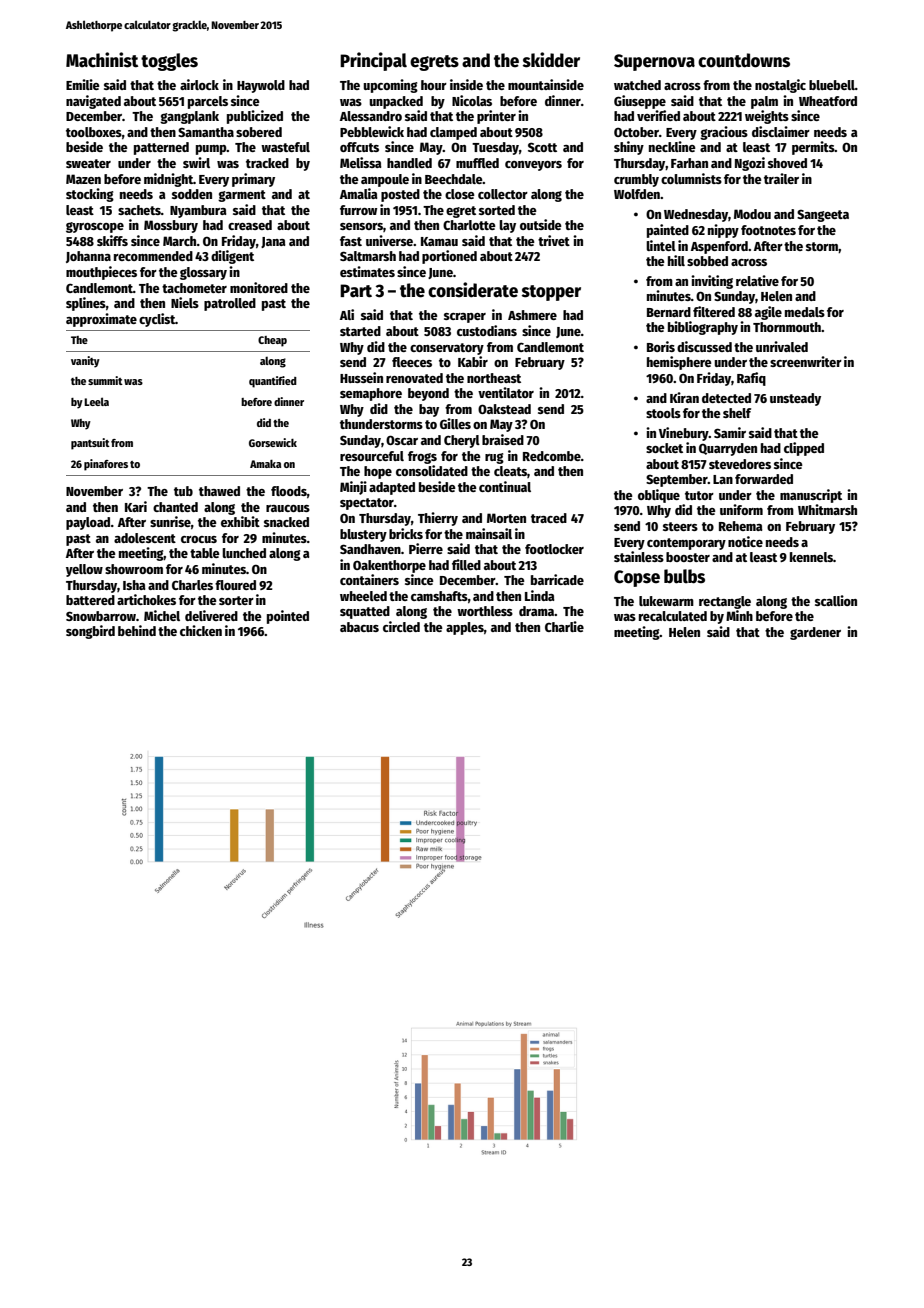  I want to click on Supernova, so click(654, 62).
